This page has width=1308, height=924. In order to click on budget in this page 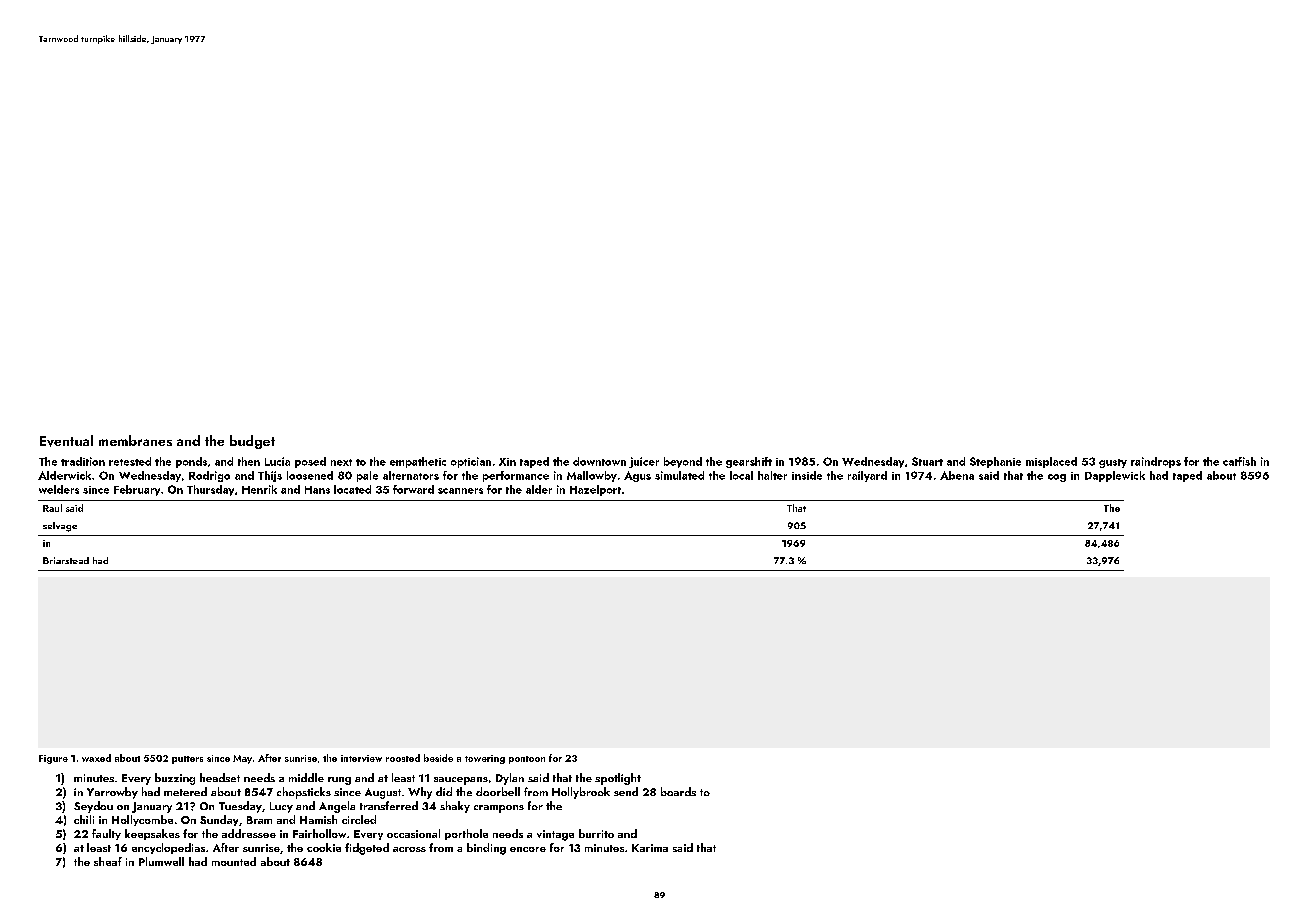, I will do `click(252, 442)`.
